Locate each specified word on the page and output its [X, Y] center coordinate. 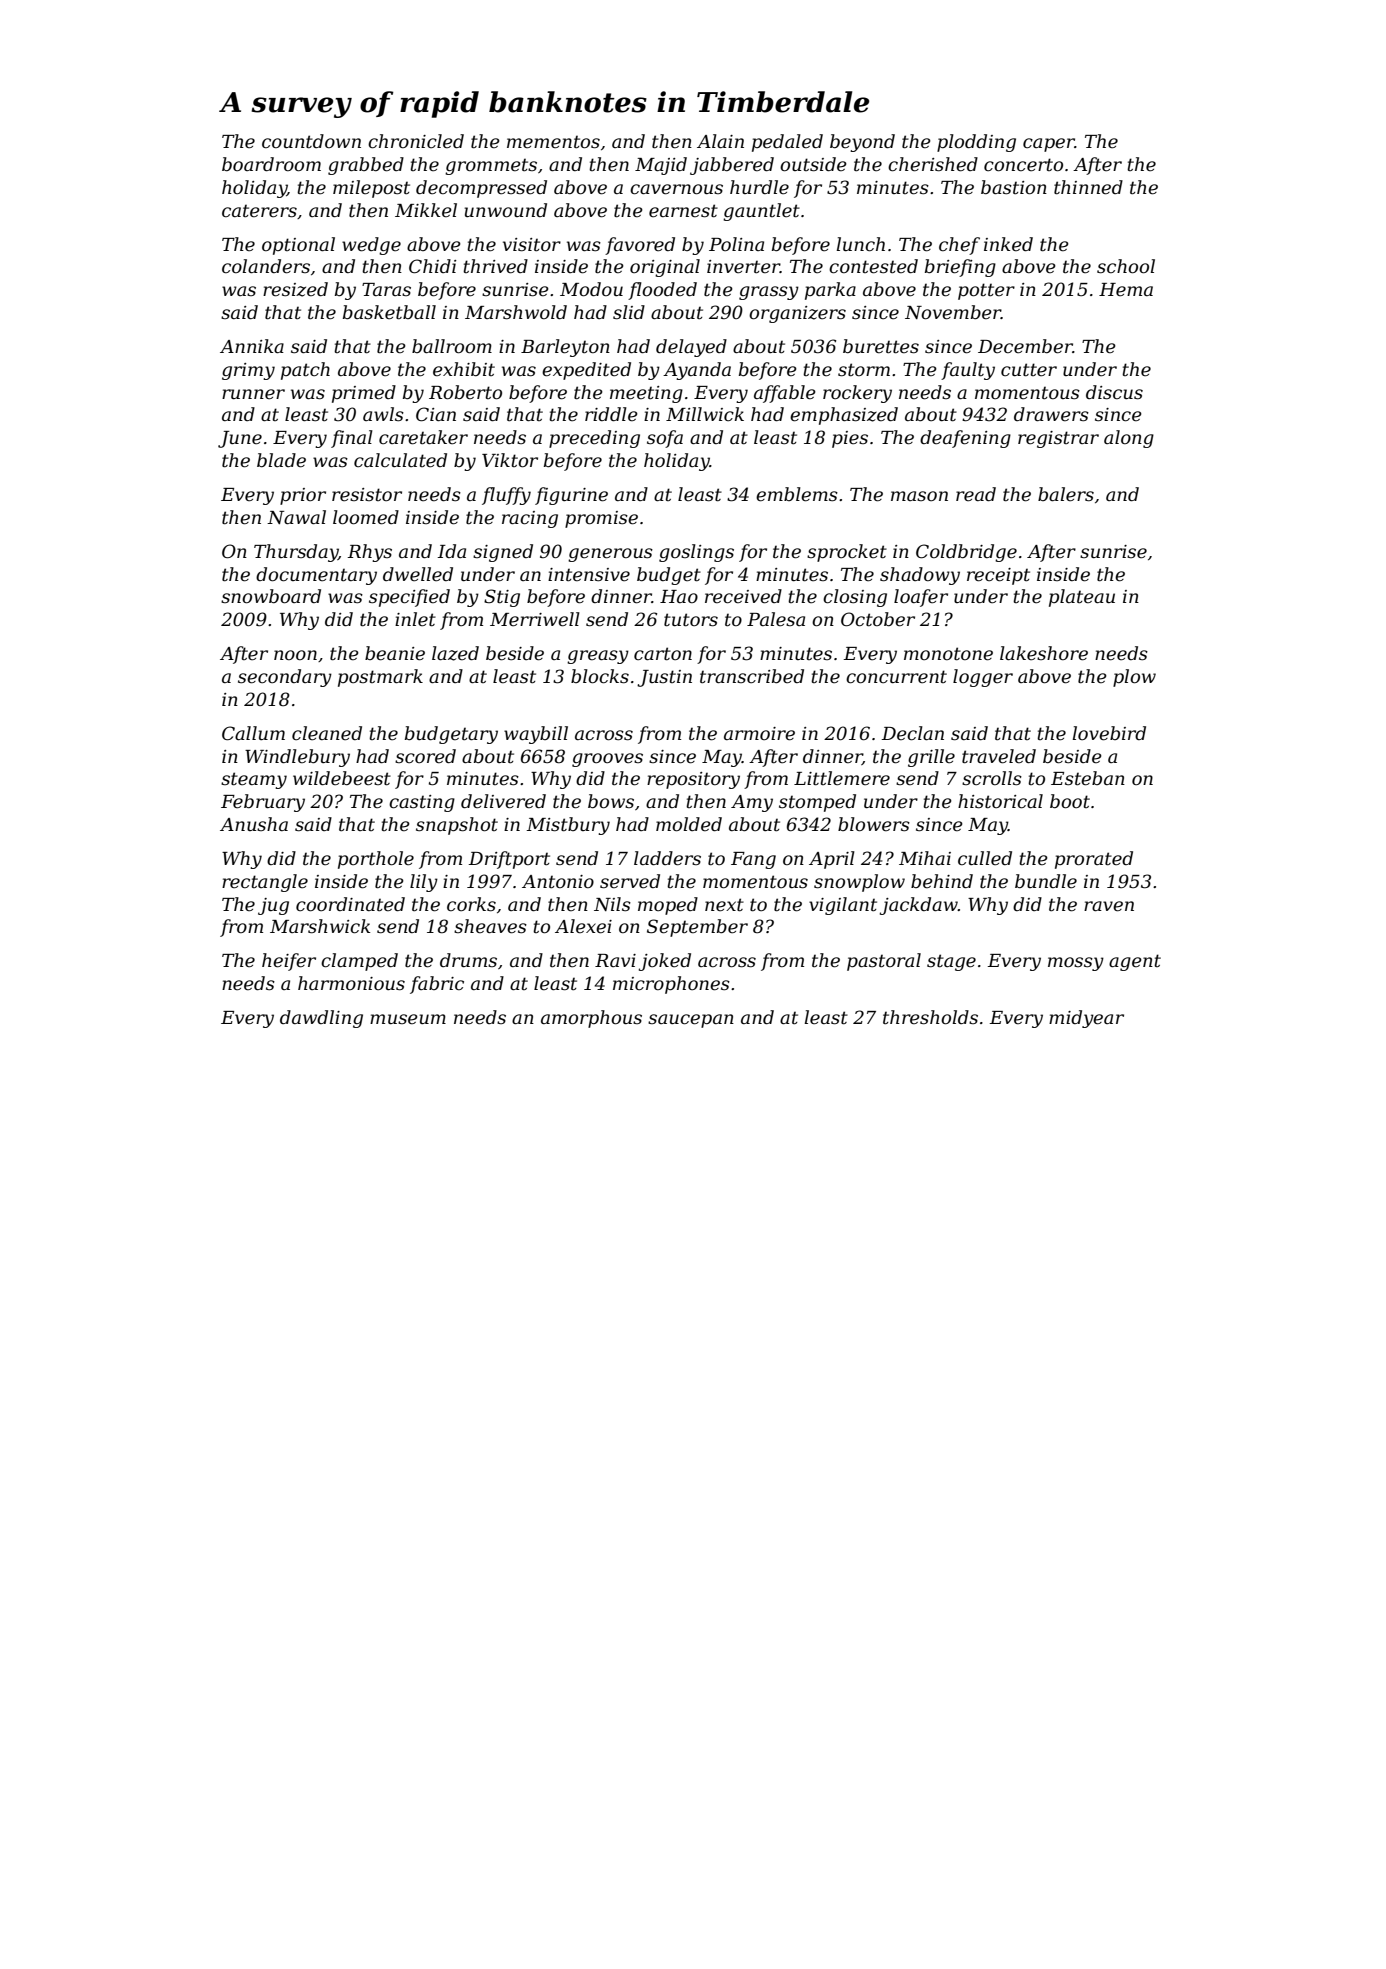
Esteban [1088, 778]
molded [689, 824]
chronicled [416, 141]
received [743, 596]
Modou [591, 289]
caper [1049, 145]
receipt [998, 576]
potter [986, 291]
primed [364, 394]
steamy [254, 780]
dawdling [321, 1019]
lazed [455, 653]
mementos [553, 142]
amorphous [591, 1019]
